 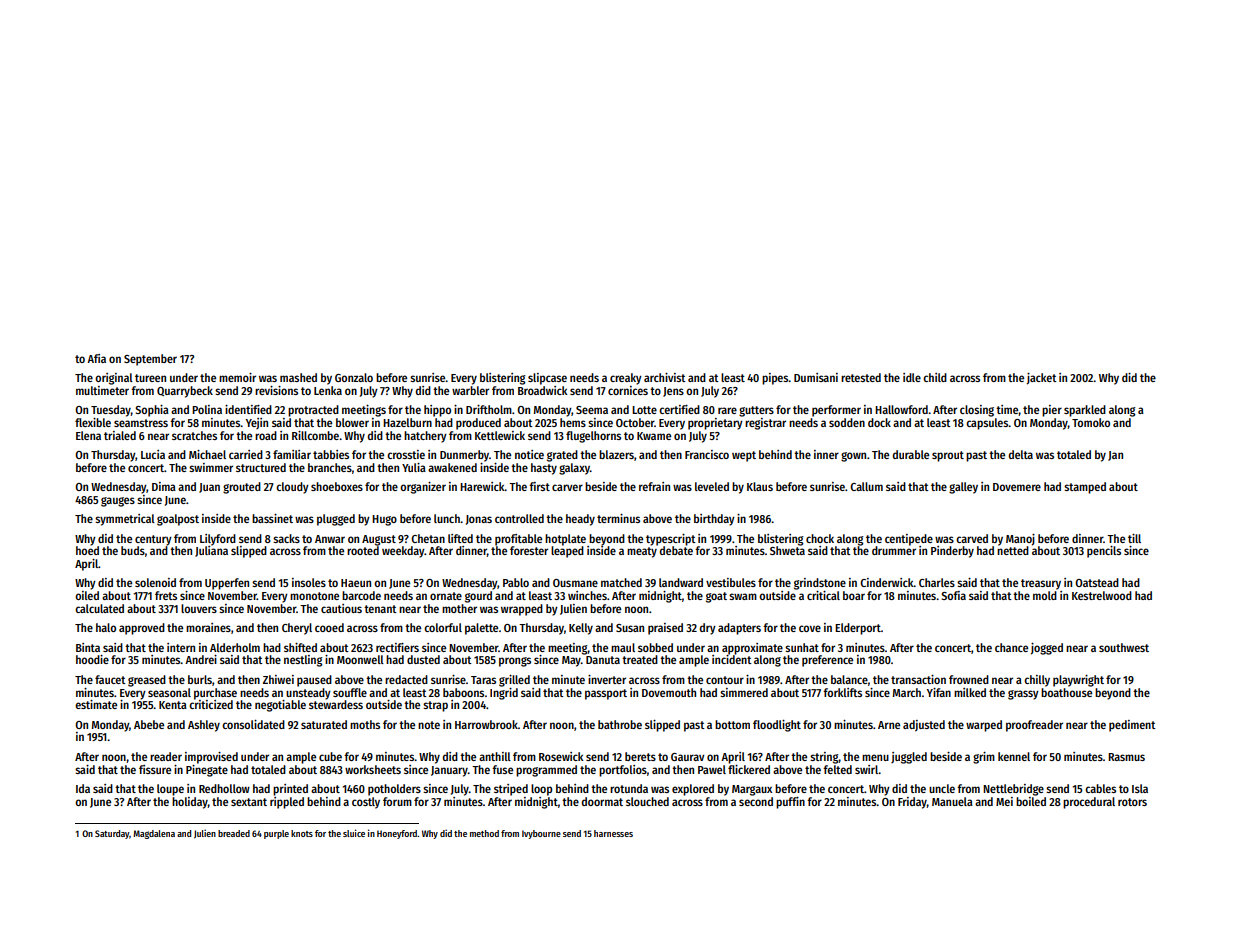 I want to click on warbler, so click(x=470, y=390).
